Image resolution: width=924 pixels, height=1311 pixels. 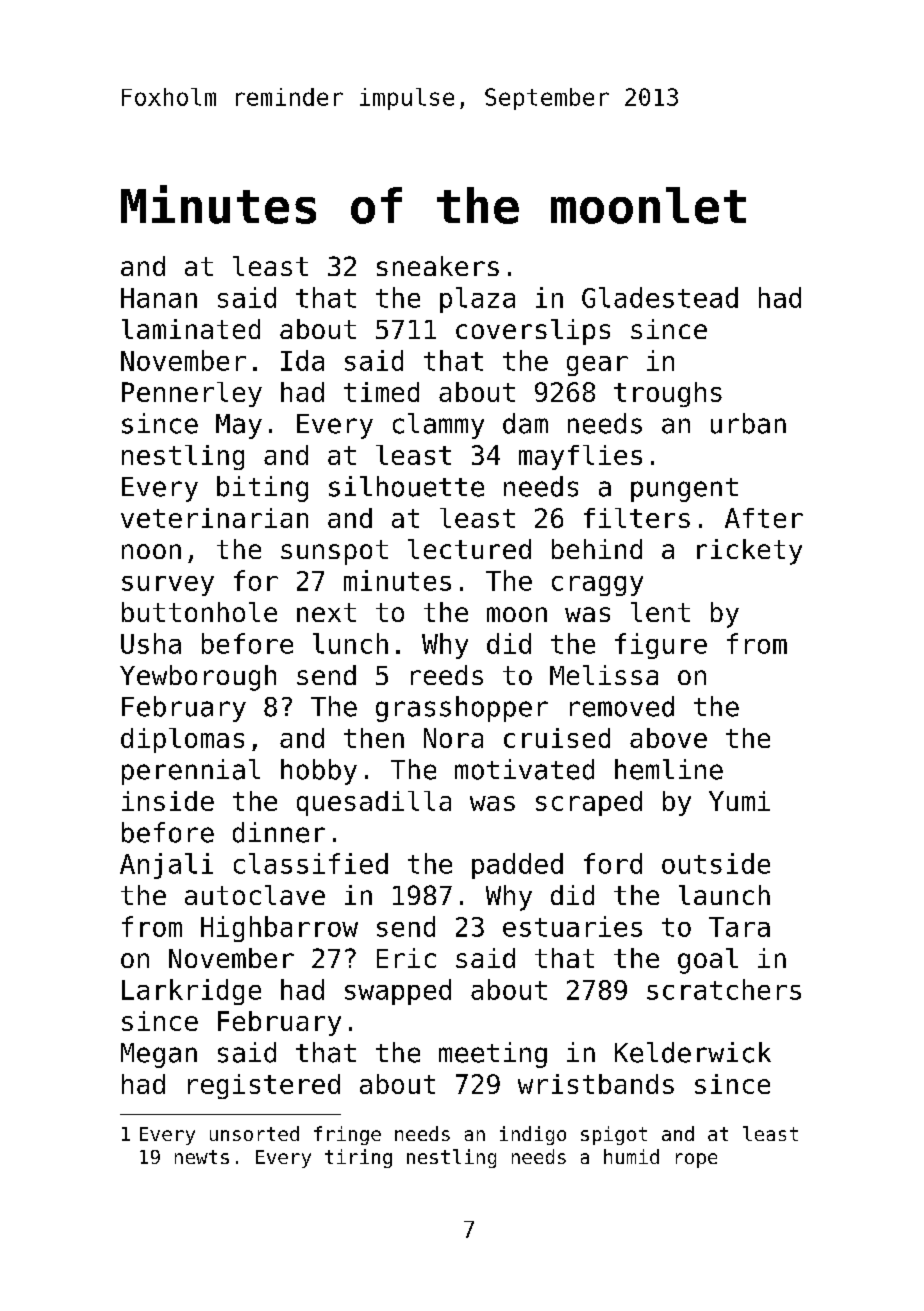 What do you see at coordinates (748, 423) in the image?
I see `urban` at bounding box center [748, 423].
